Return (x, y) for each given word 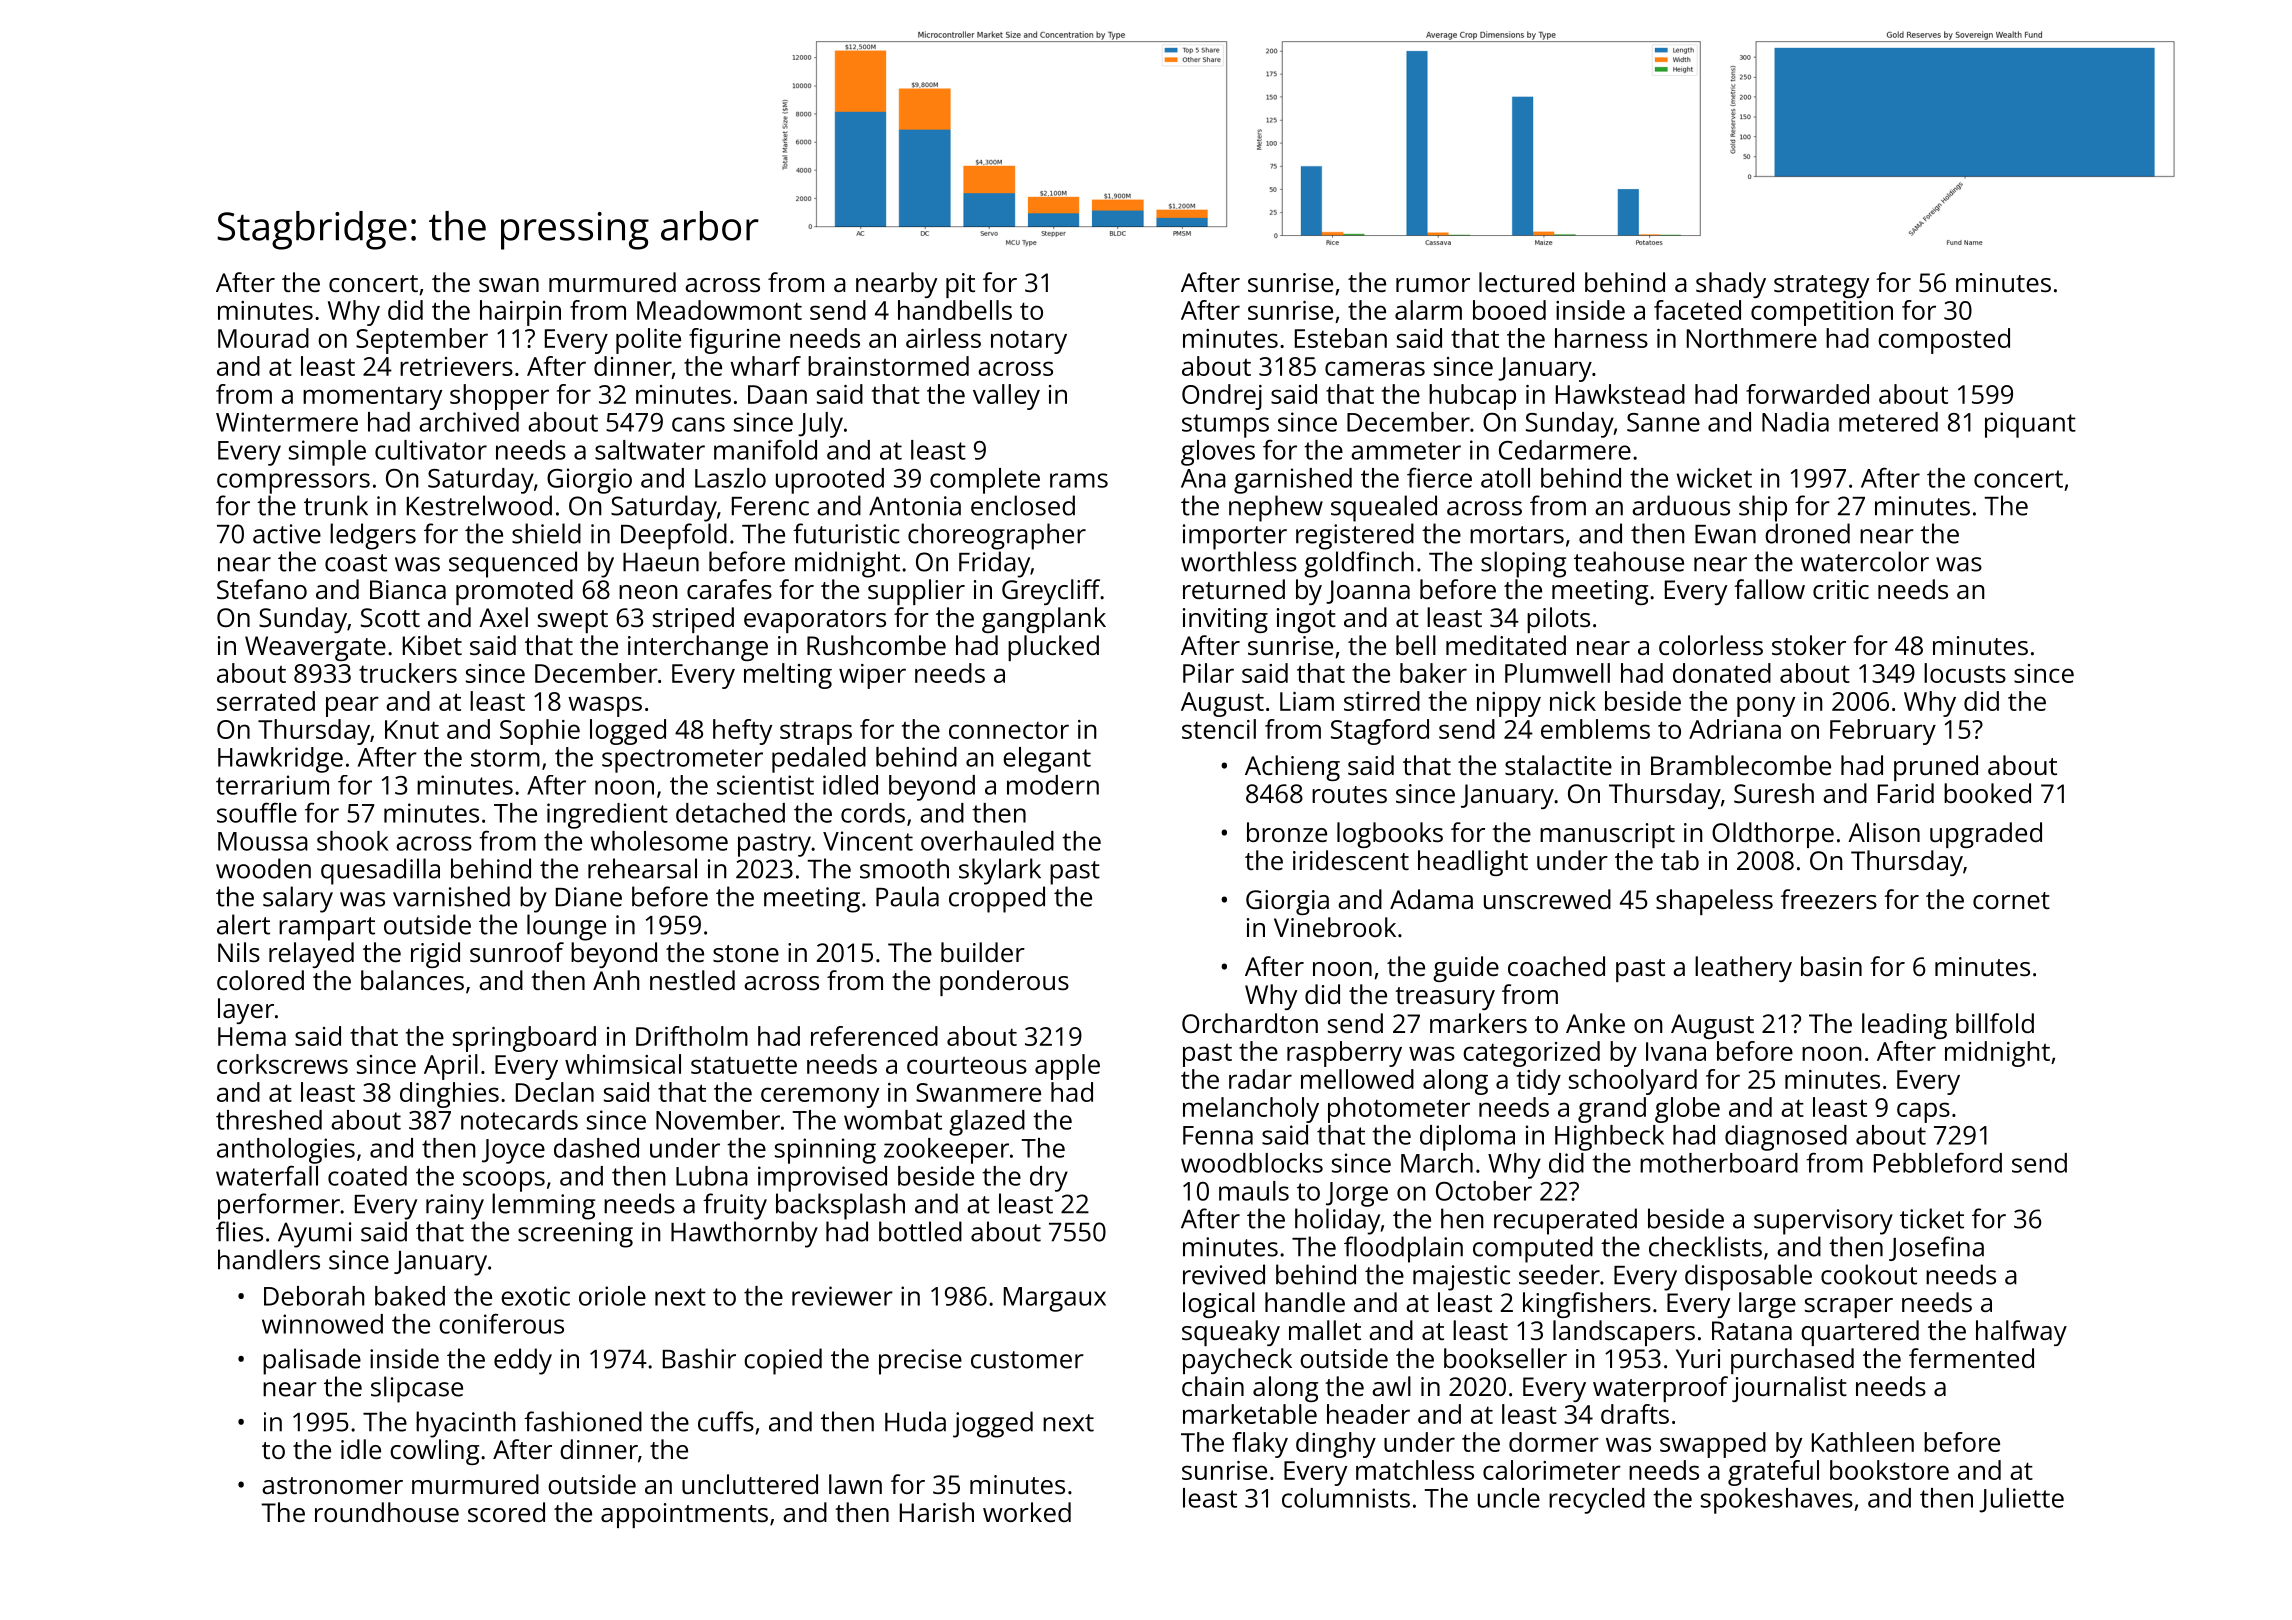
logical (1219, 1305)
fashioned (583, 1421)
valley (1006, 397)
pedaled (819, 760)
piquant (2030, 425)
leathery (1743, 969)
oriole (612, 1296)
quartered (1860, 1333)
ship (1763, 508)
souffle (257, 812)
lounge (566, 927)
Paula (907, 896)
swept (573, 621)
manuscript (1607, 835)
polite (648, 341)
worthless (1239, 561)
